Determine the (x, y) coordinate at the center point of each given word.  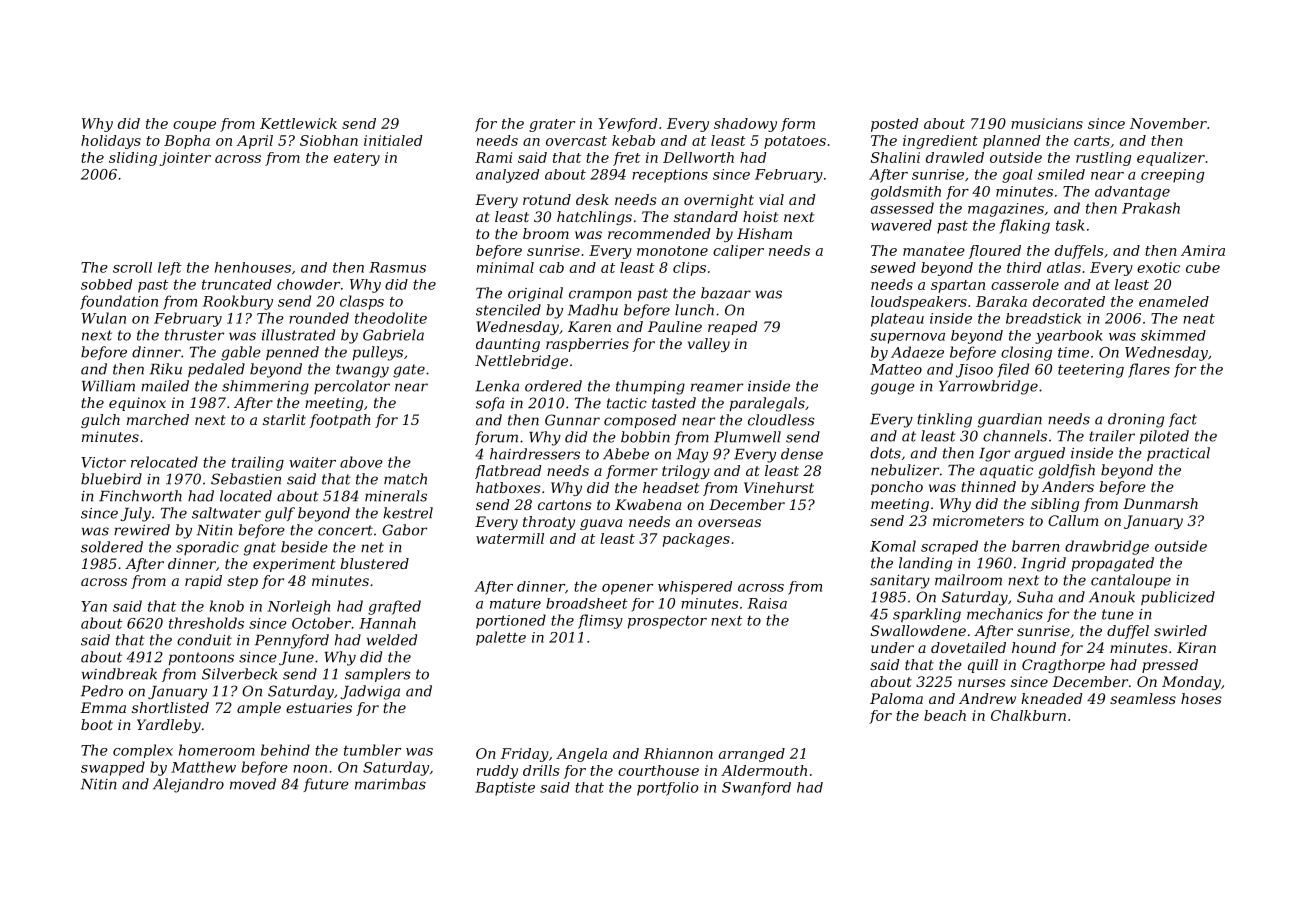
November (1168, 123)
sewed (893, 267)
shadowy (745, 125)
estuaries (319, 707)
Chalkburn (1028, 715)
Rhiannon (678, 753)
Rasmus (397, 267)
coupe (194, 126)
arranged (752, 755)
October (321, 623)
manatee (934, 251)
